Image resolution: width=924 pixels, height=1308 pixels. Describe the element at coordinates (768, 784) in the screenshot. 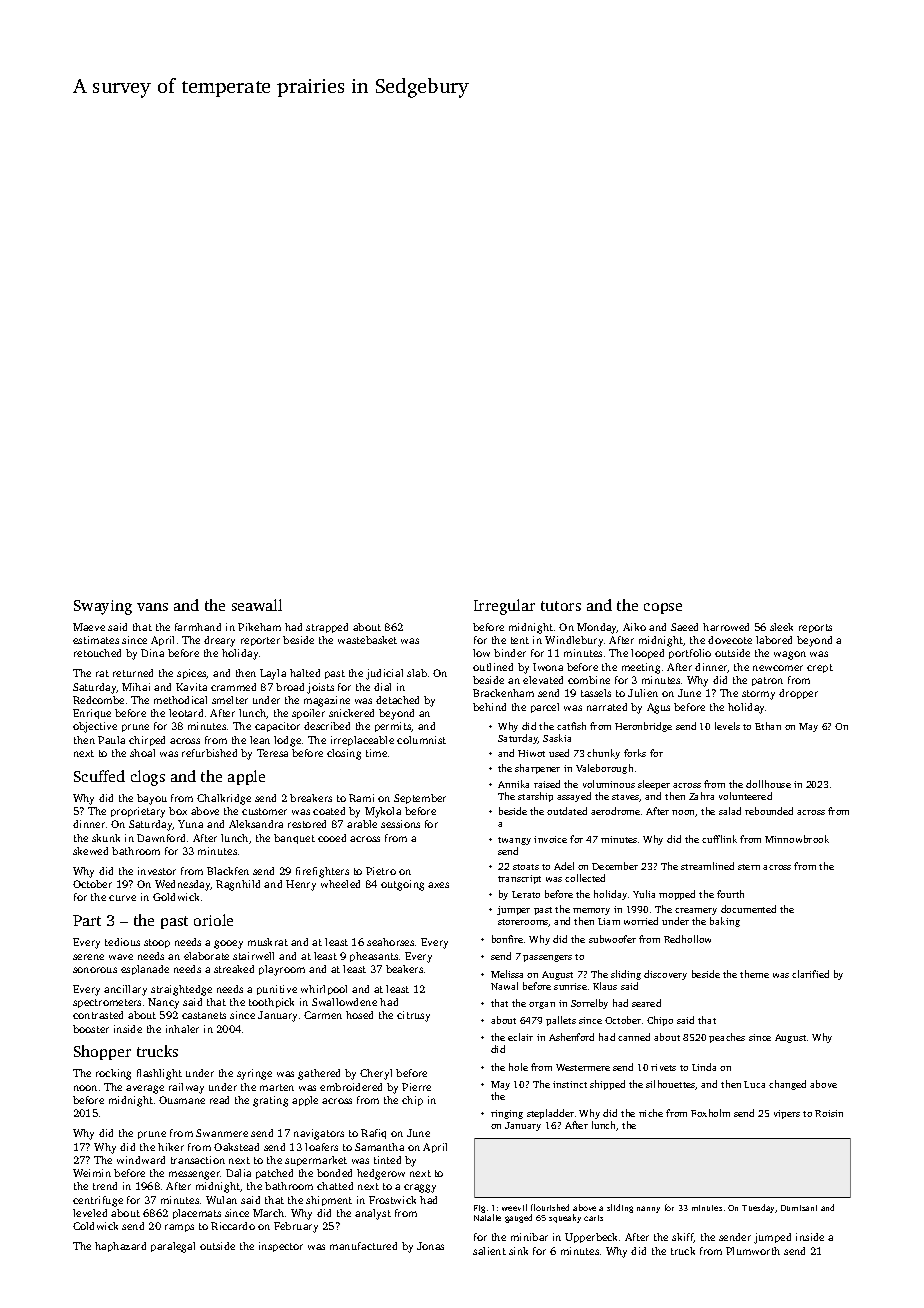

I see `dollhouse` at that location.
